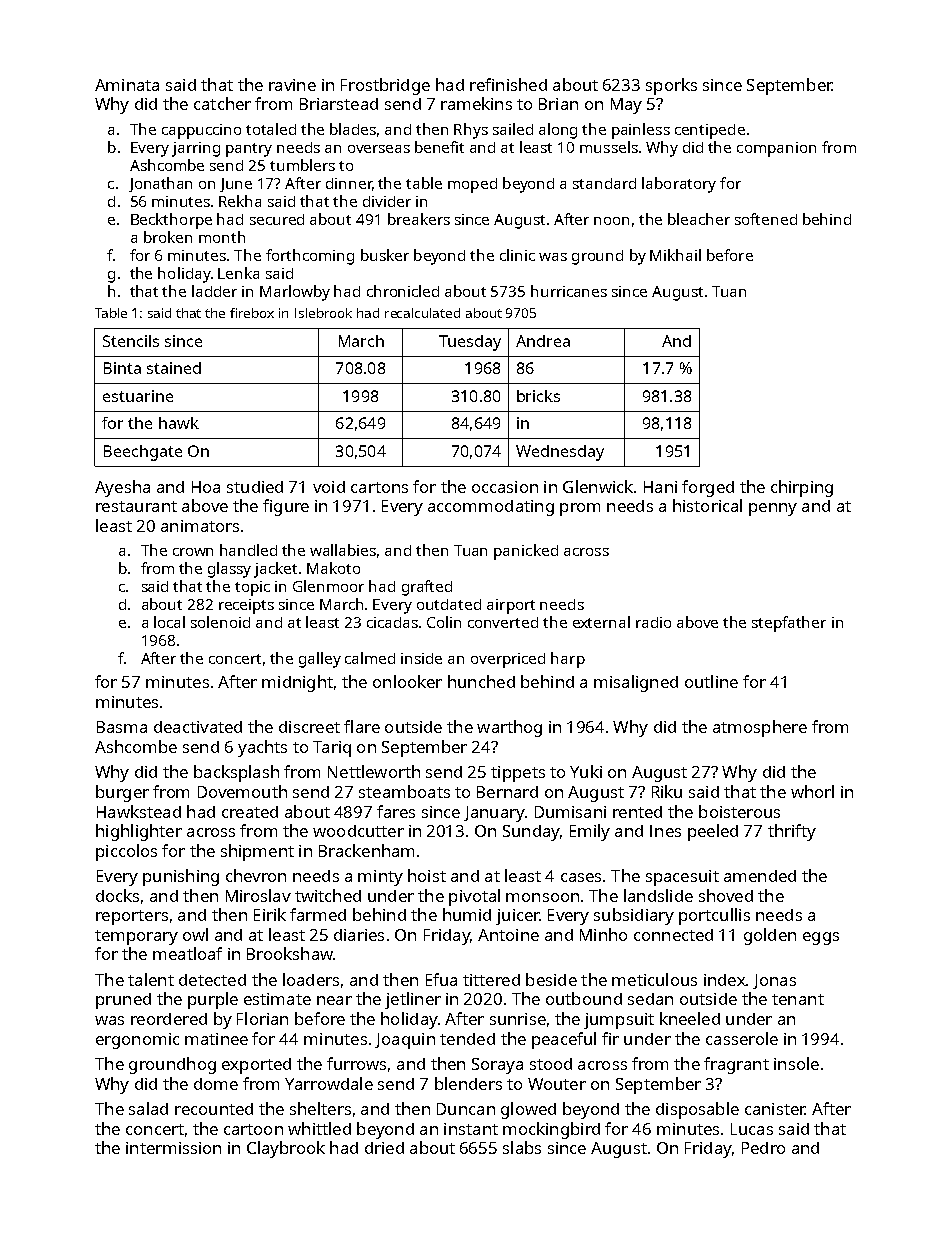  Describe the element at coordinates (789, 624) in the image. I see `stepfather` at that location.
